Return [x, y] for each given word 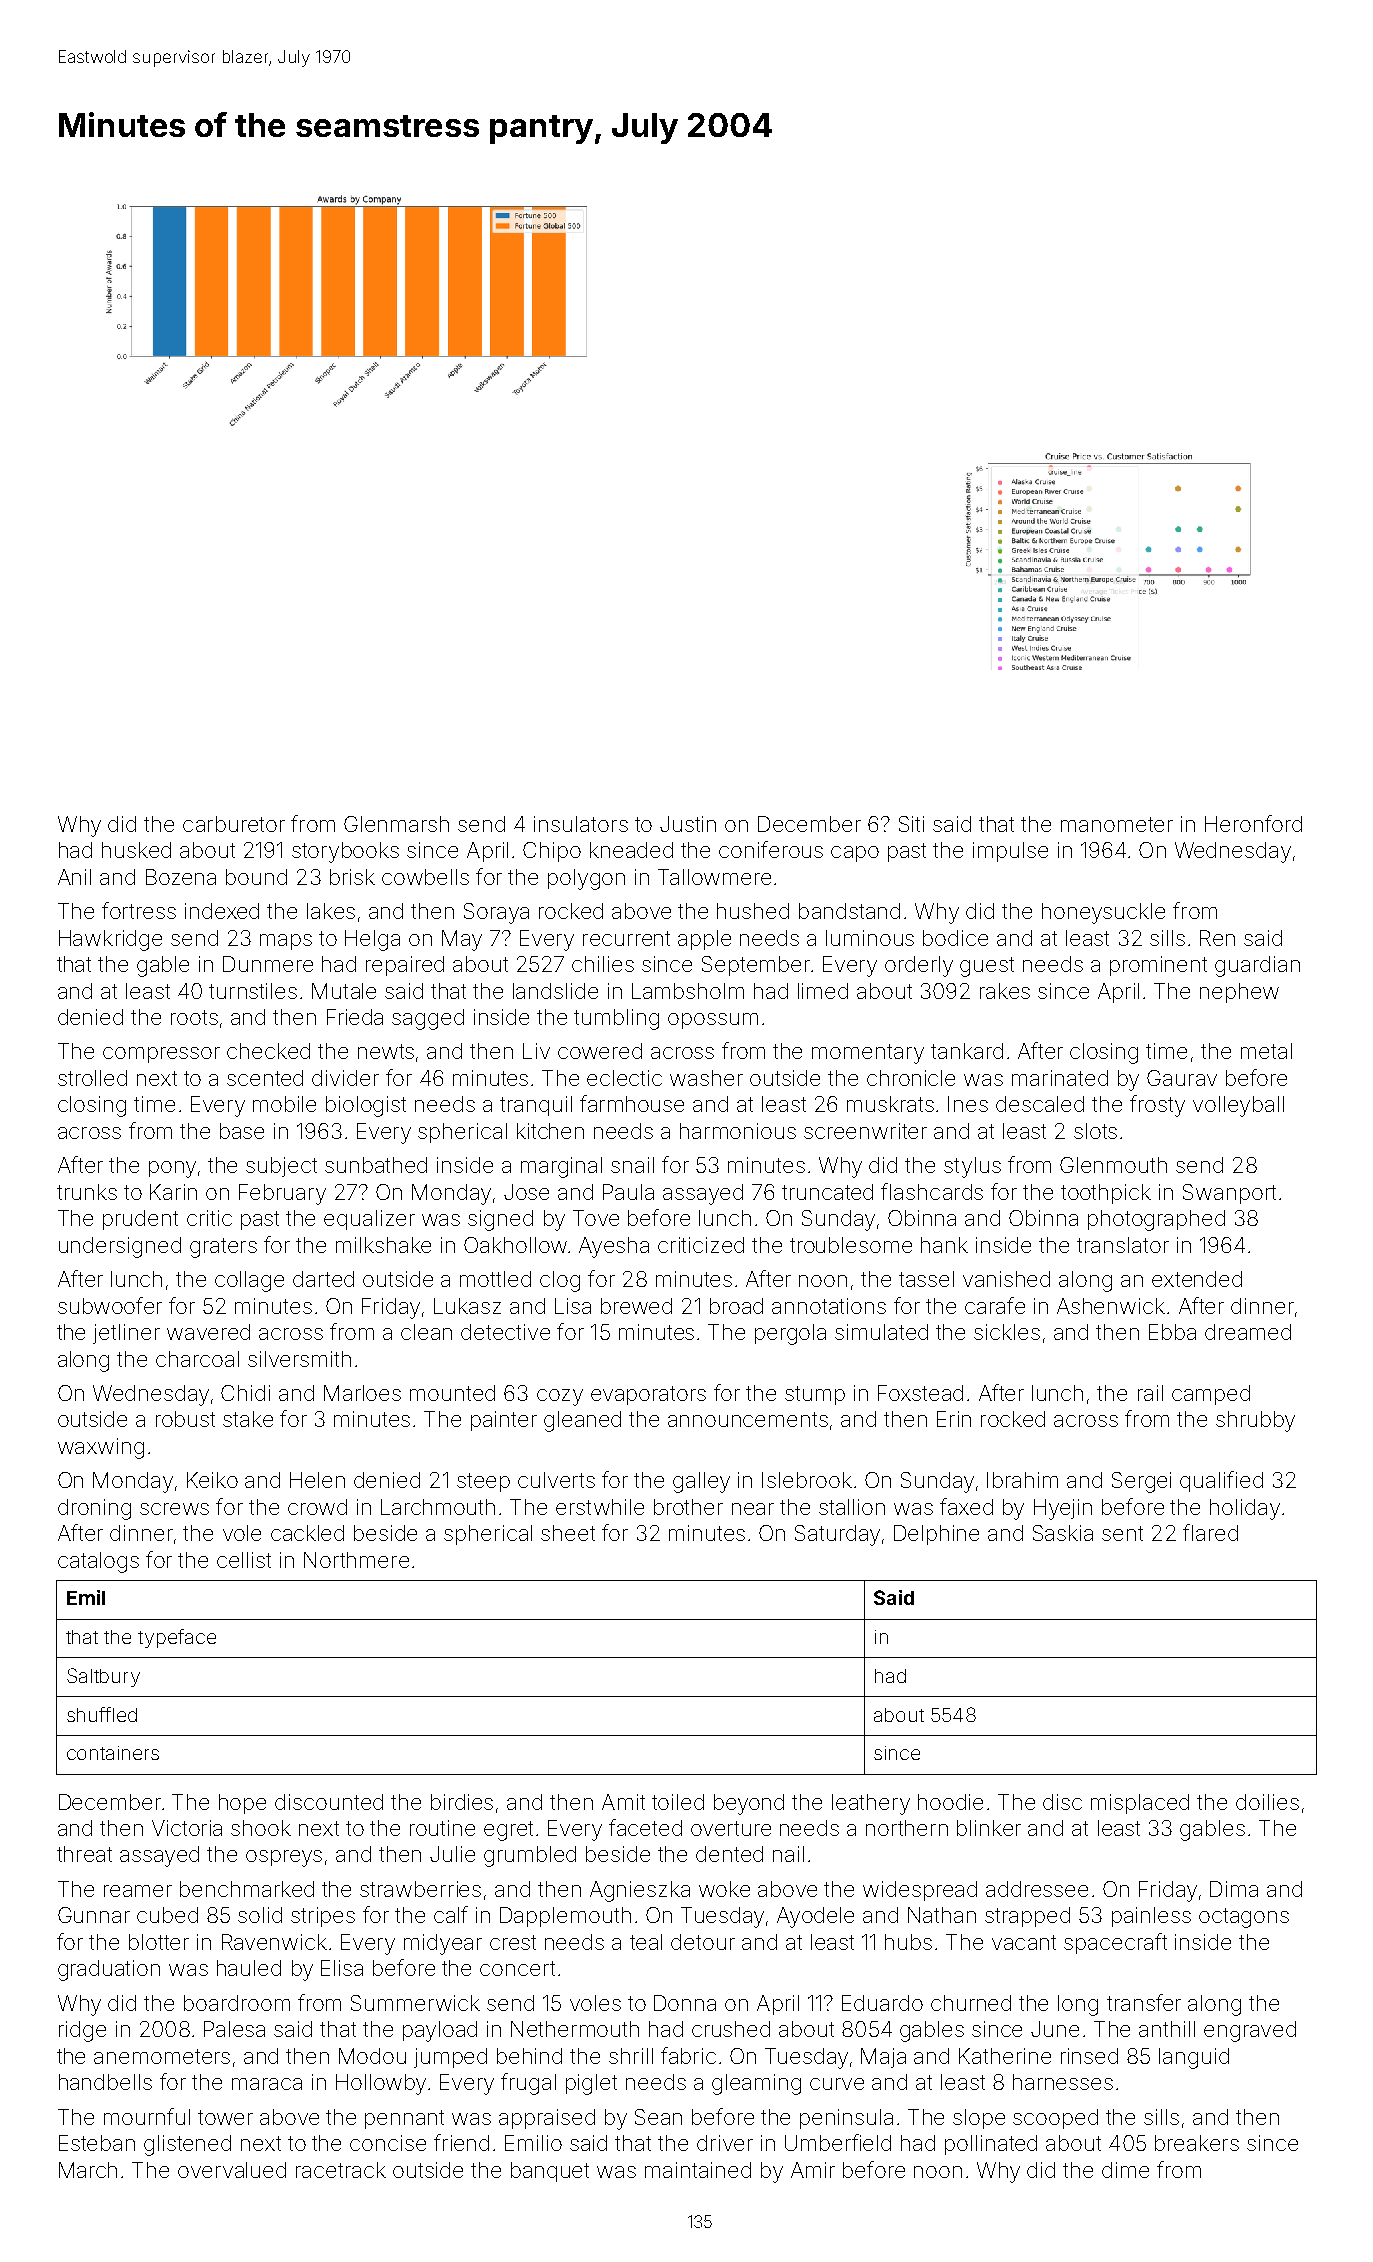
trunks [87, 1192]
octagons [1244, 1918]
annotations [829, 1306]
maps [286, 942]
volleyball [1238, 1106]
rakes [1005, 991]
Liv [536, 1051]
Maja [883, 2058]
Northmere [356, 1560]
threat [84, 1854]
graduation [109, 1970]
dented [729, 1854]
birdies [462, 1802]
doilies [1267, 1802]
